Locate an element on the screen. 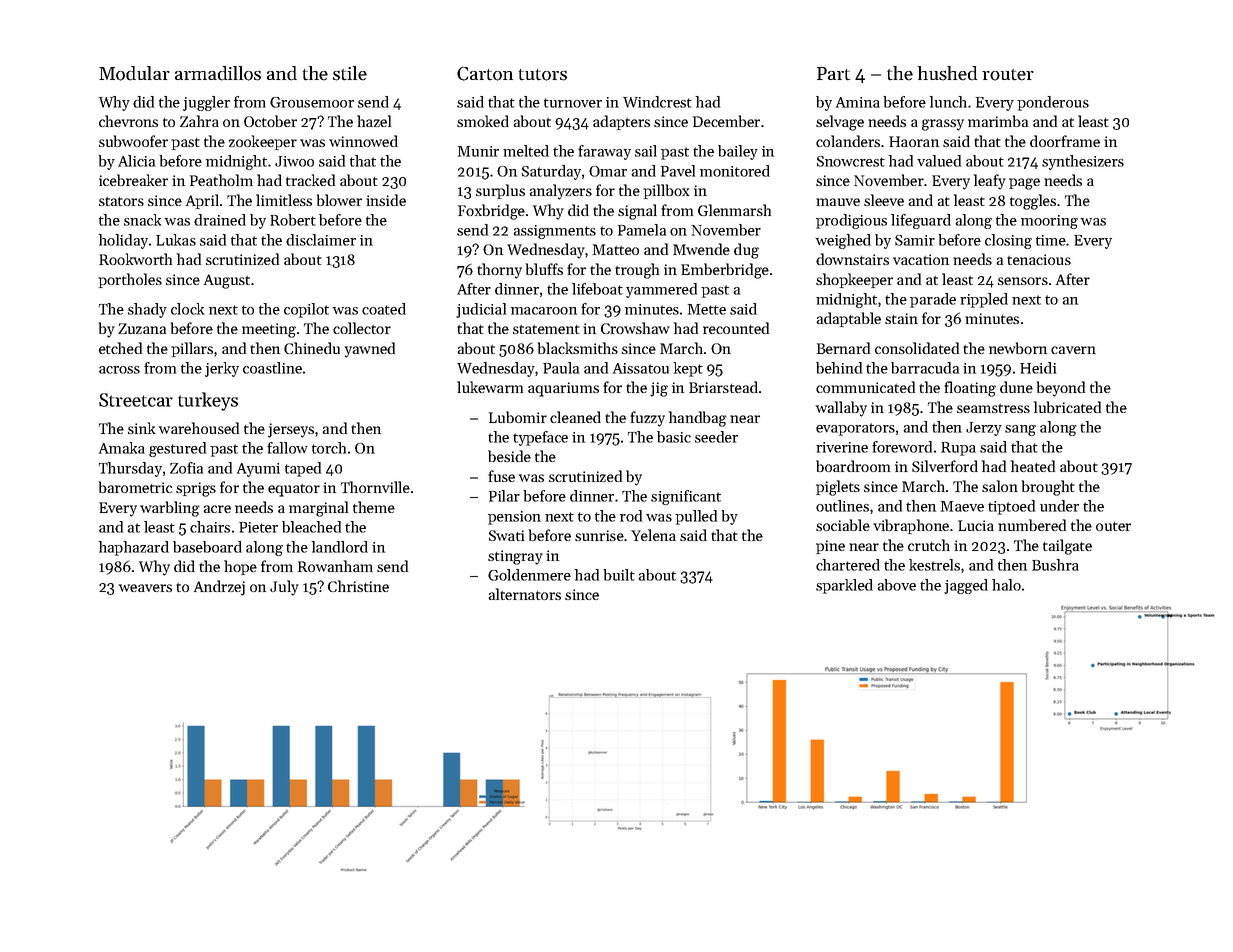 This screenshot has width=1233, height=952. tutors is located at coordinates (543, 75).
